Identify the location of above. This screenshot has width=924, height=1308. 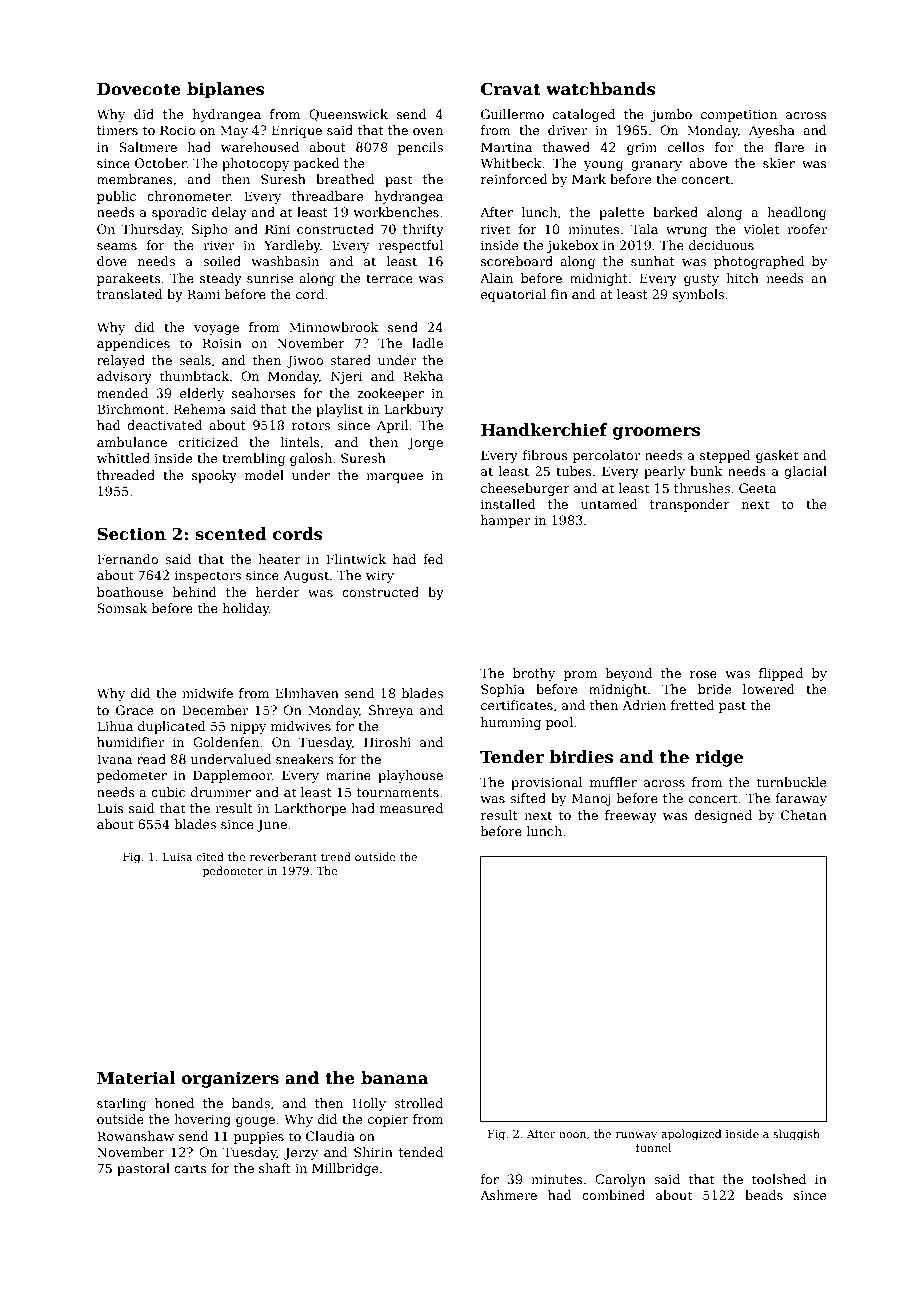
(708, 163).
